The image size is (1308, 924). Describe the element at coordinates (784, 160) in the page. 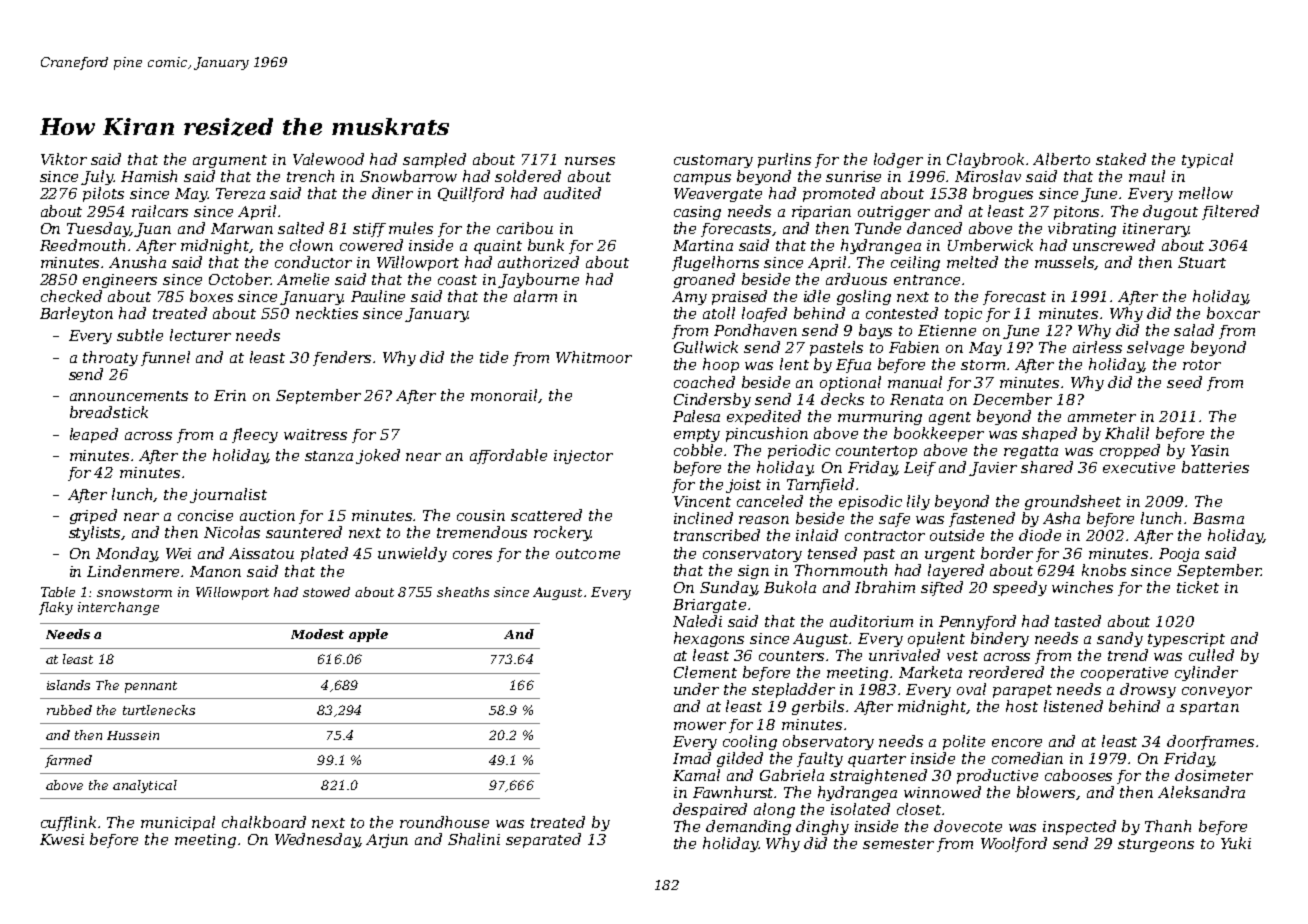

I see `purlins` at that location.
